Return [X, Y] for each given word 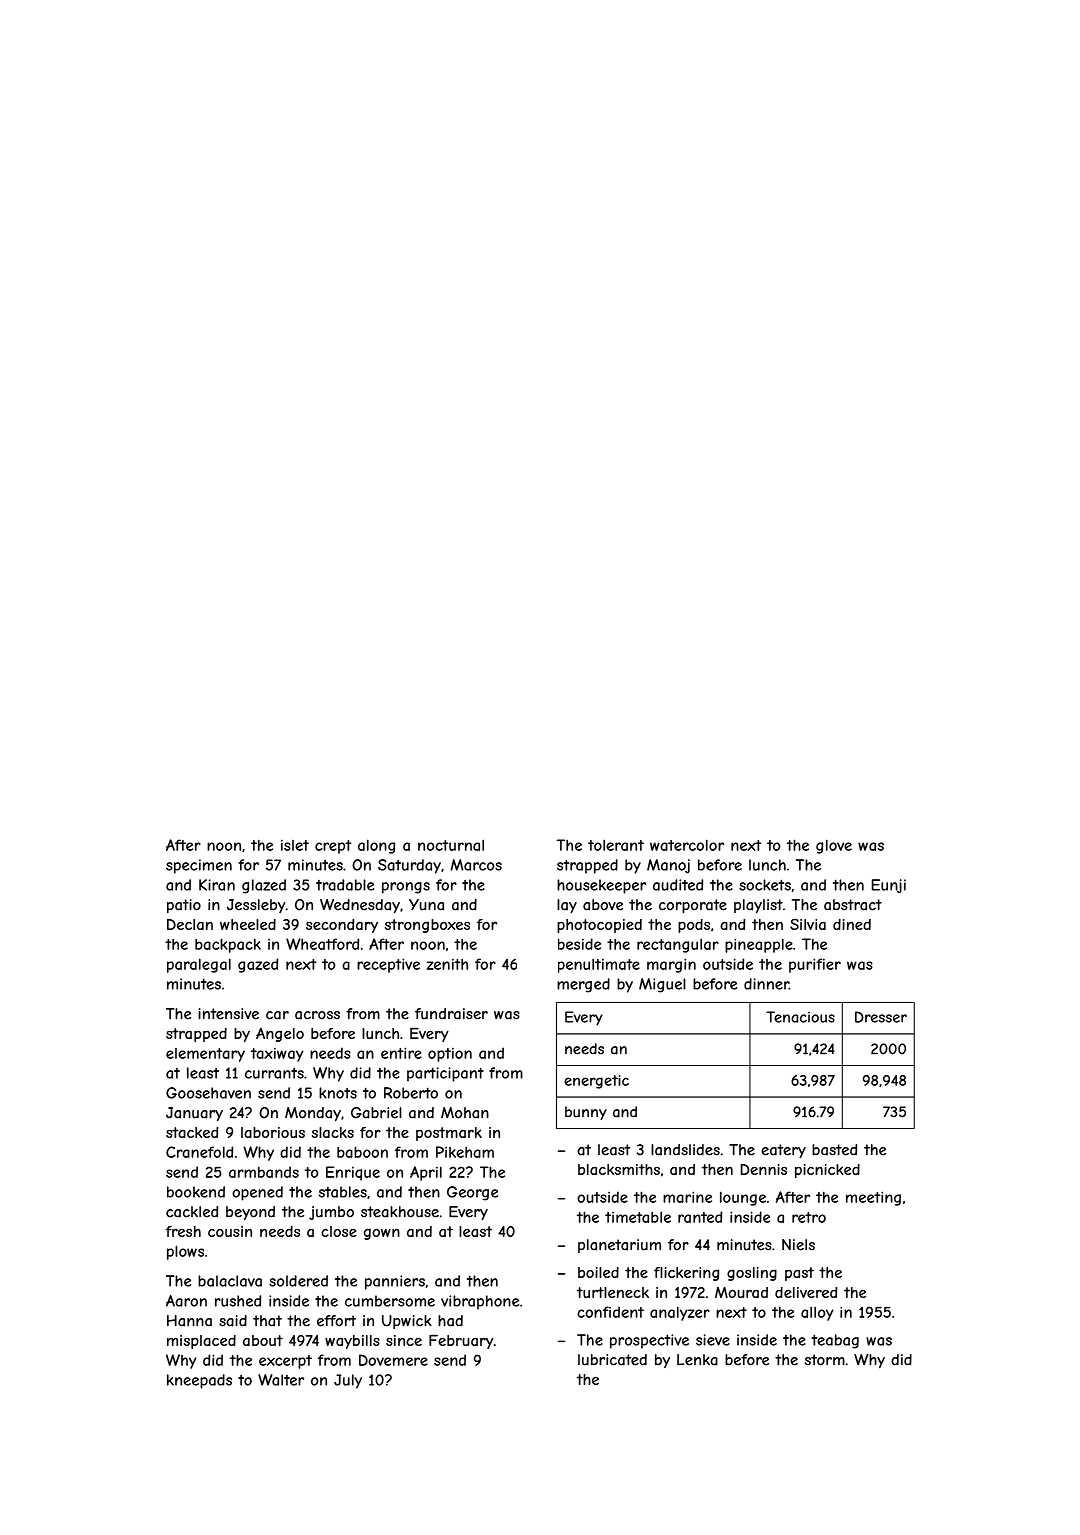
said [233, 1321]
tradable [345, 885]
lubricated [612, 1360]
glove [834, 846]
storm [825, 1360]
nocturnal [451, 845]
